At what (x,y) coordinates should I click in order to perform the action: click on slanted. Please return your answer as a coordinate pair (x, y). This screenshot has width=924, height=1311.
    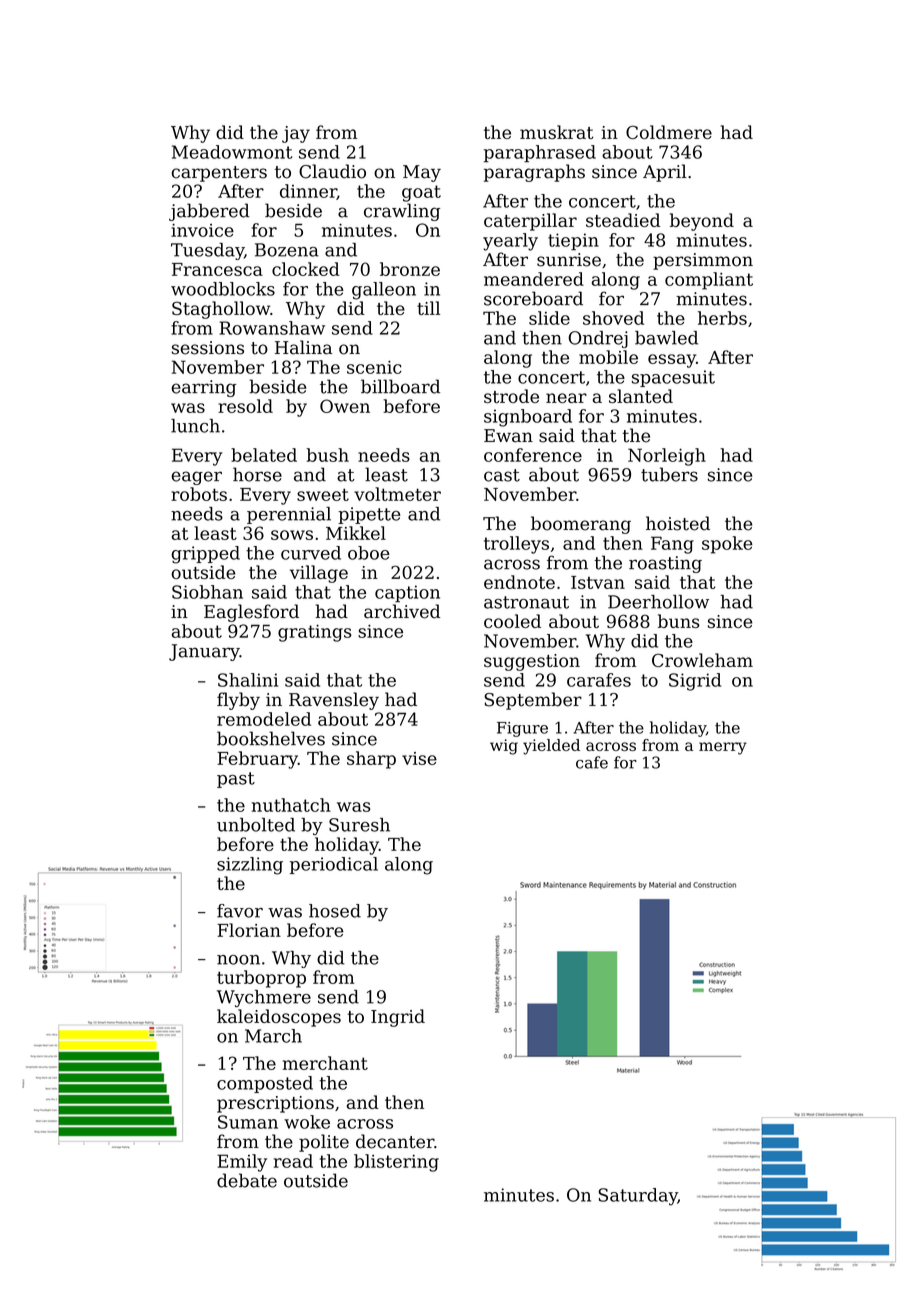
    Looking at the image, I should click on (641, 396).
